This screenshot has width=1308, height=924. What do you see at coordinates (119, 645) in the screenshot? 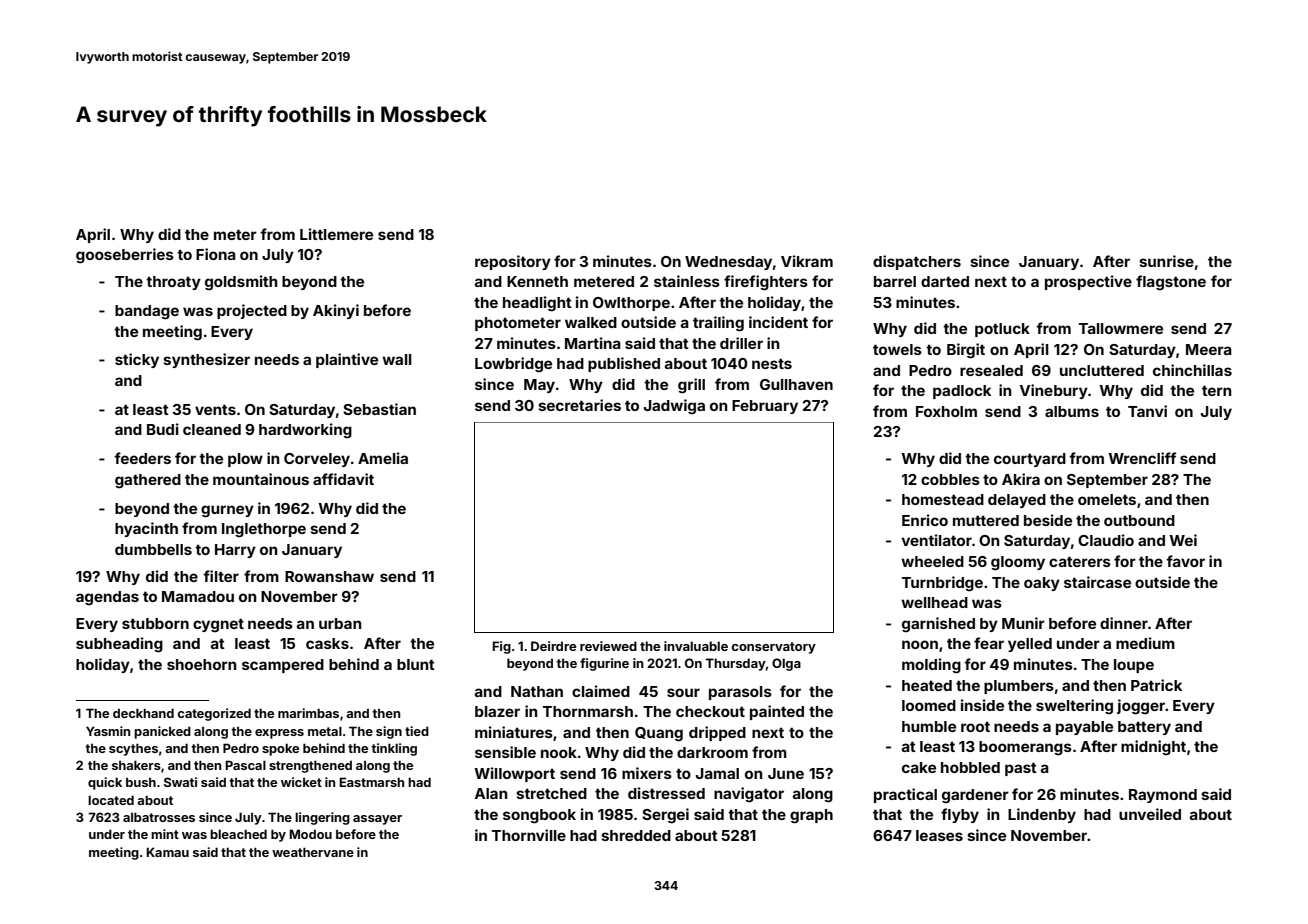
I see `subheading` at bounding box center [119, 645].
